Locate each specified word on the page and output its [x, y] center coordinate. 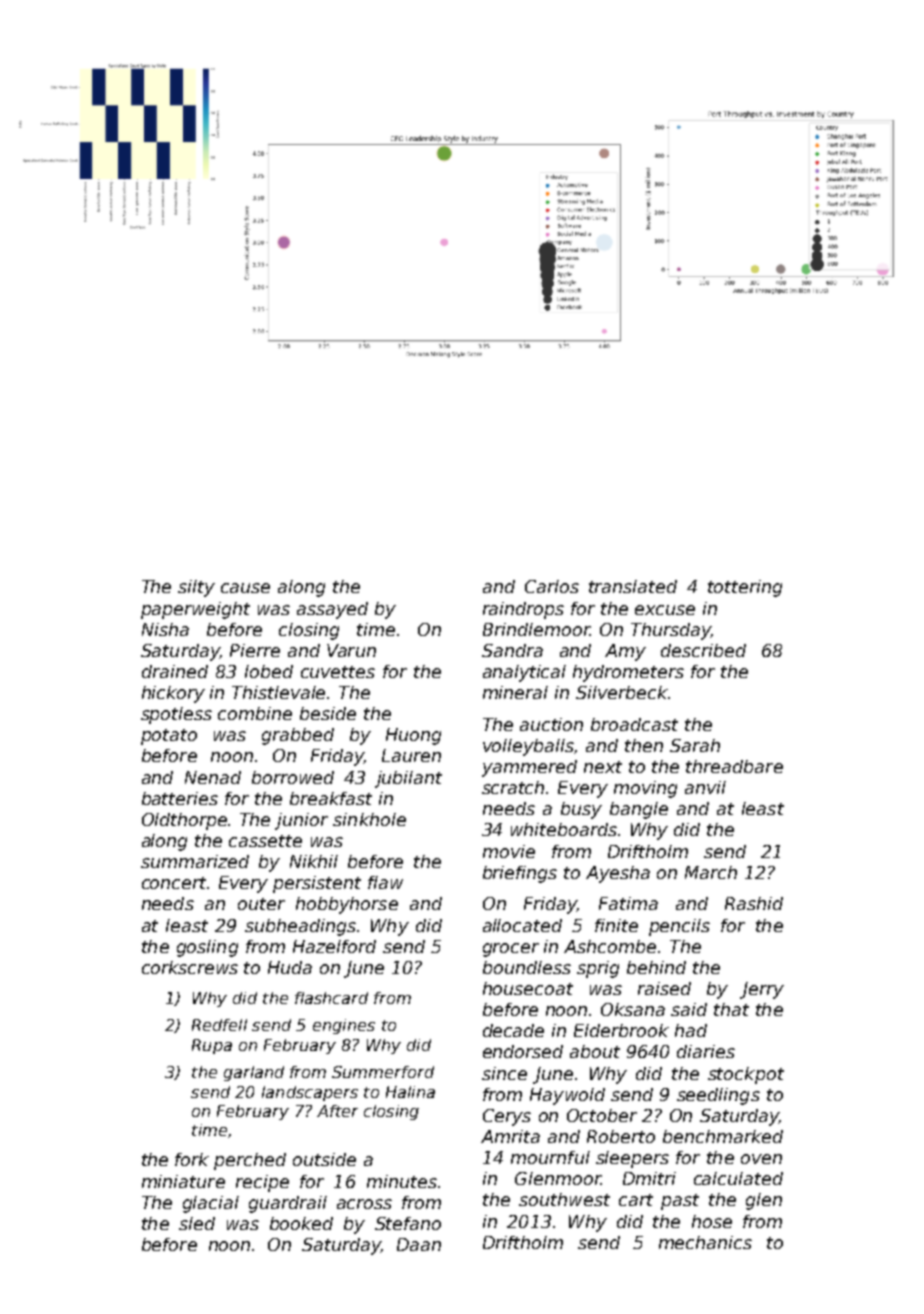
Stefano [408, 1223]
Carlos [552, 586]
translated [633, 586]
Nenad [213, 777]
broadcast [634, 724]
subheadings [300, 927]
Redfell [219, 1025]
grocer [511, 950]
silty [196, 588]
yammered [529, 768]
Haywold [567, 1096]
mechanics [705, 1242]
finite [616, 925]
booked [301, 1223]
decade [513, 1030]
